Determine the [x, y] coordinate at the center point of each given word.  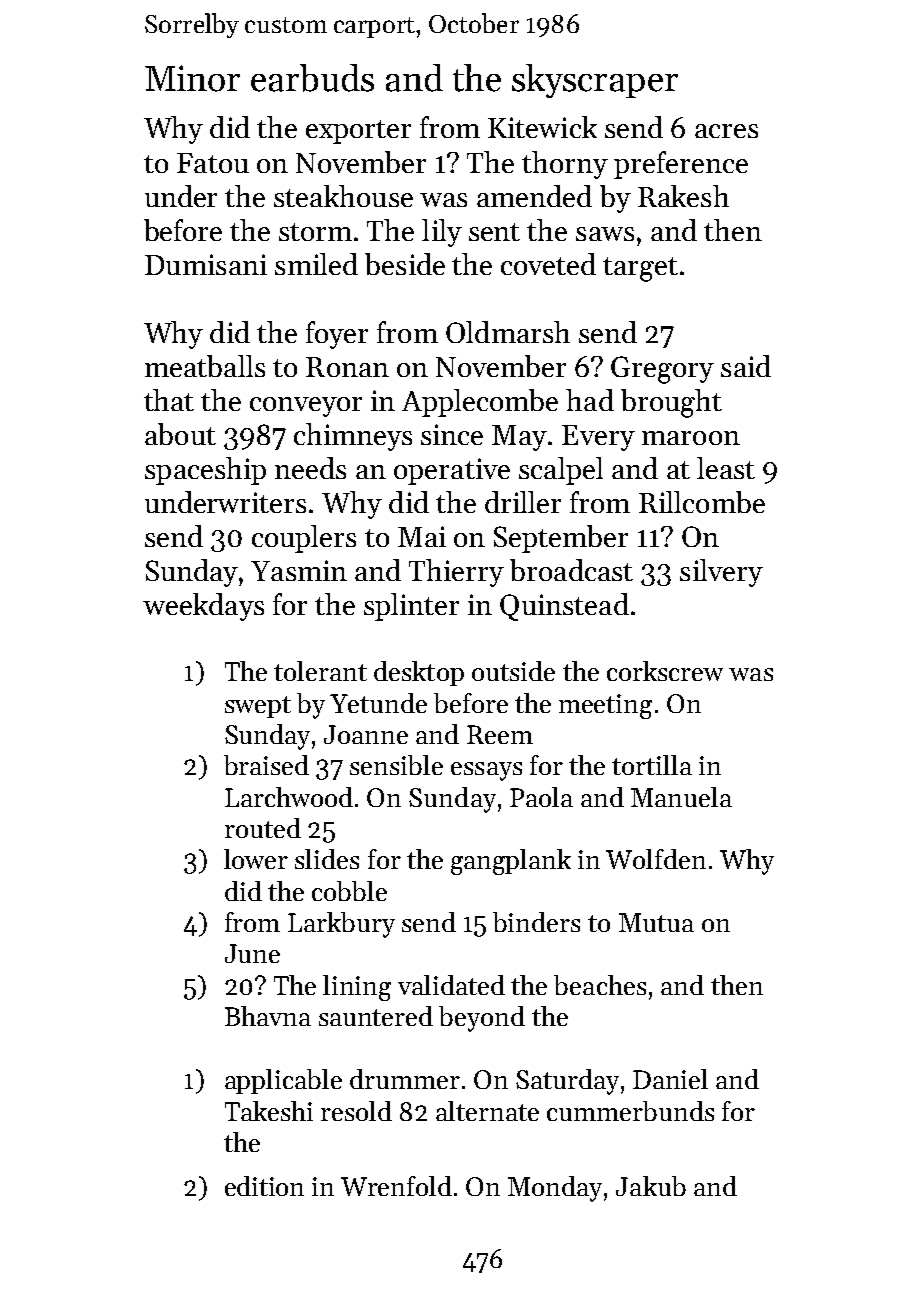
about [180, 434]
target [640, 269]
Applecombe [480, 403]
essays [486, 771]
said [746, 366]
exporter [358, 132]
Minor [192, 78]
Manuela [681, 797]
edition [264, 1186]
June [252, 953]
